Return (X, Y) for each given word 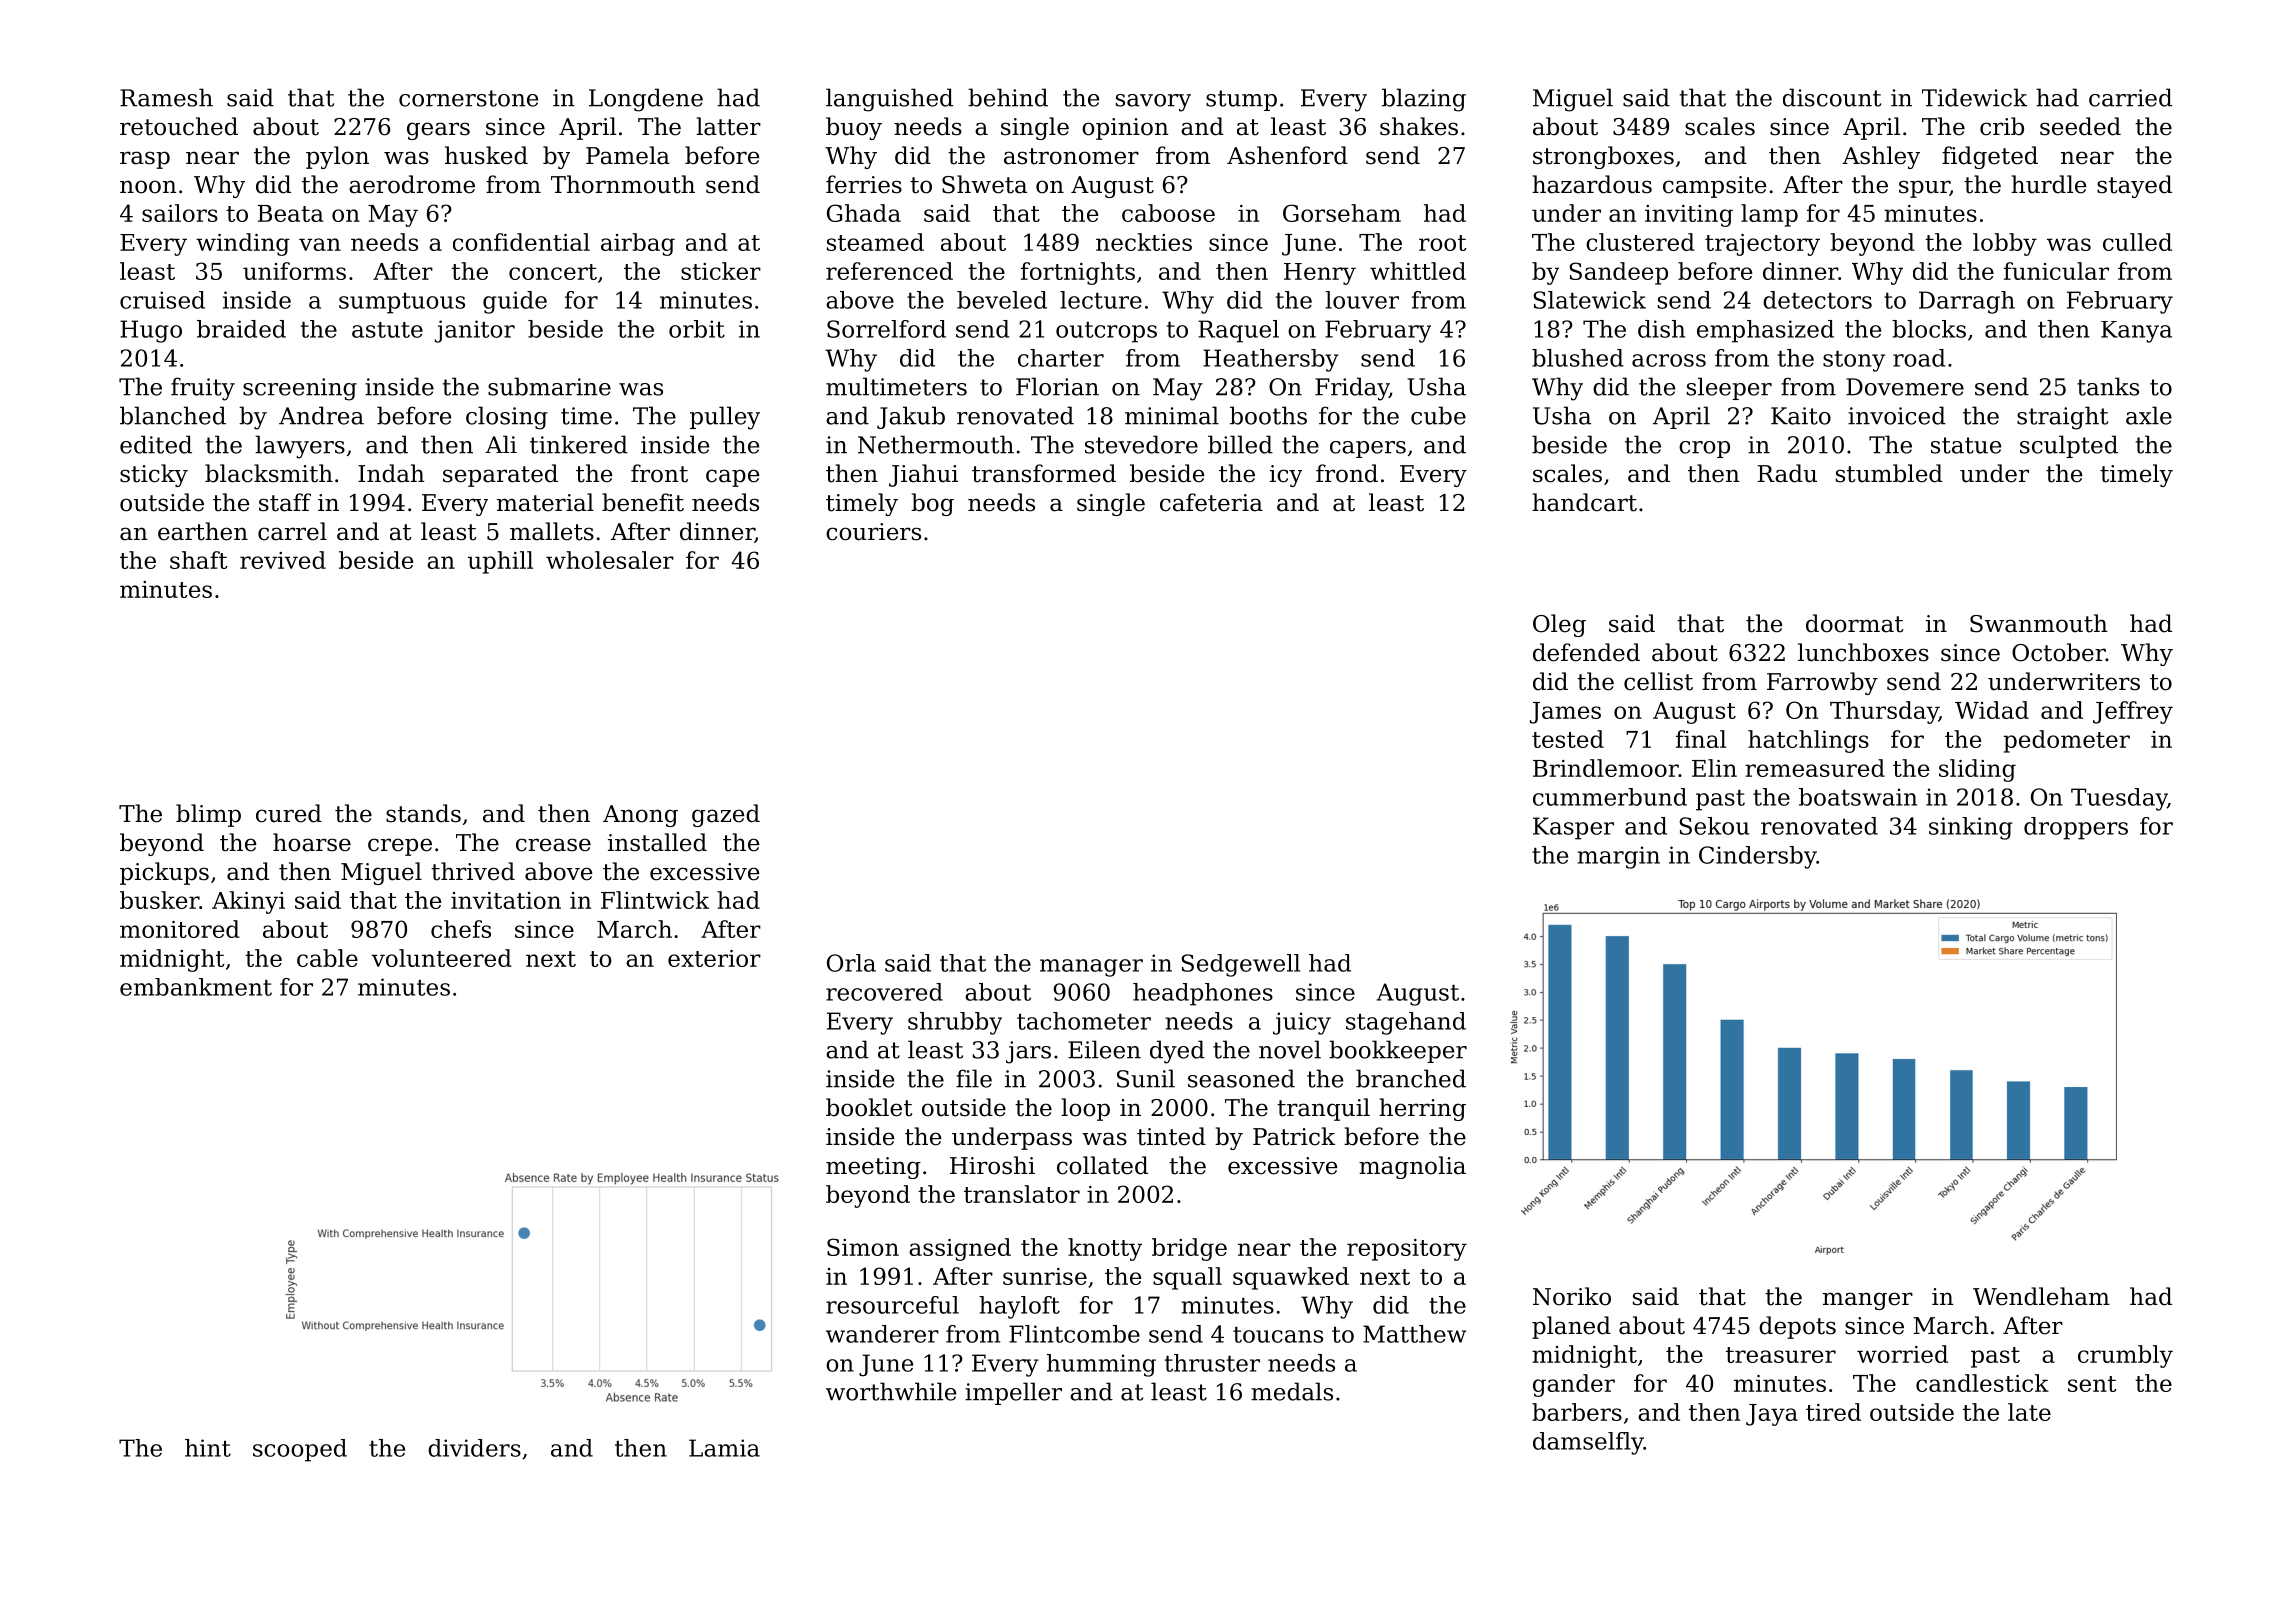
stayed (2134, 186)
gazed (726, 815)
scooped (300, 1450)
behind (1008, 97)
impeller (1013, 1393)
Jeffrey (2133, 712)
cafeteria (1211, 502)
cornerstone (468, 98)
